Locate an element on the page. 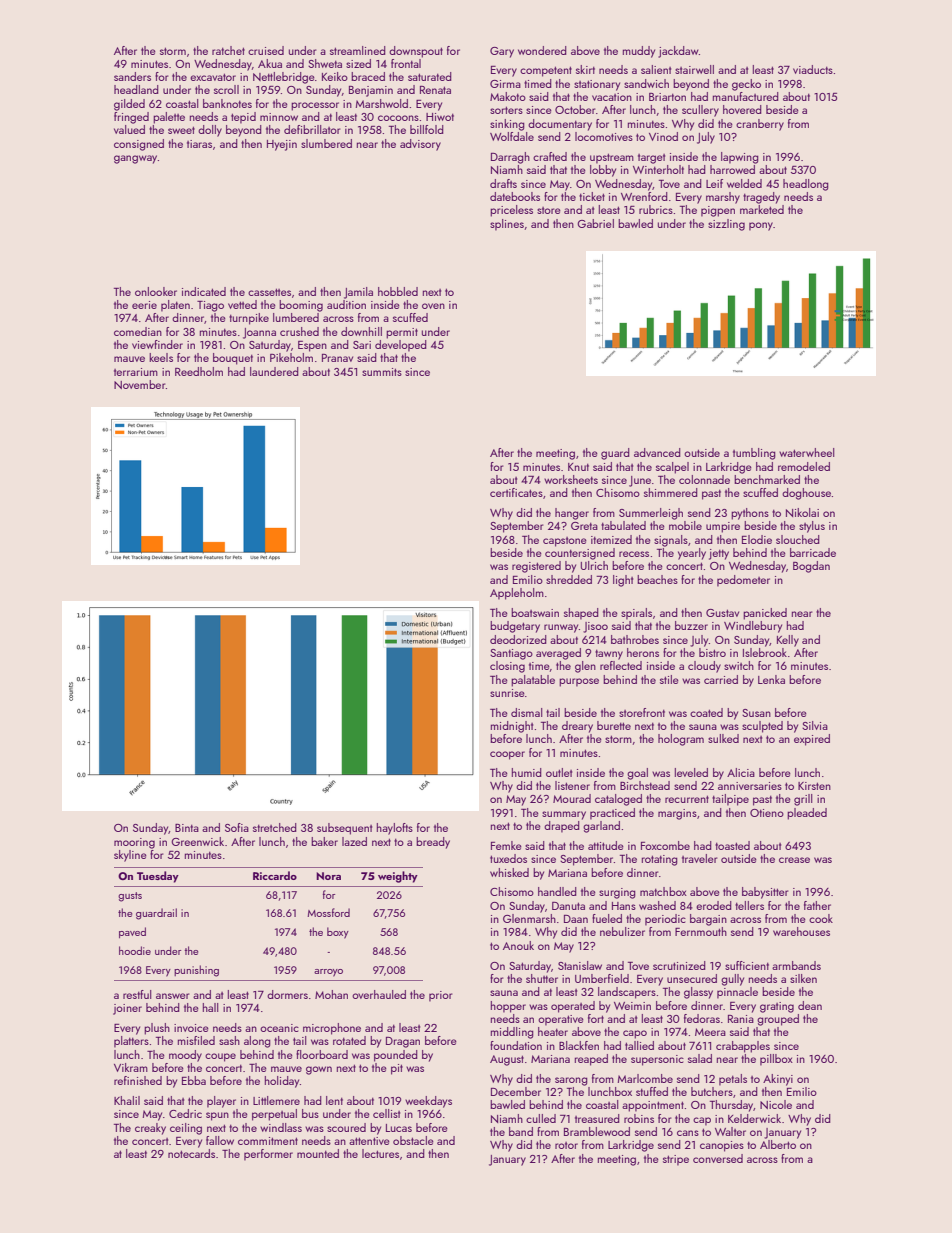  certificates is located at coordinates (516, 492).
